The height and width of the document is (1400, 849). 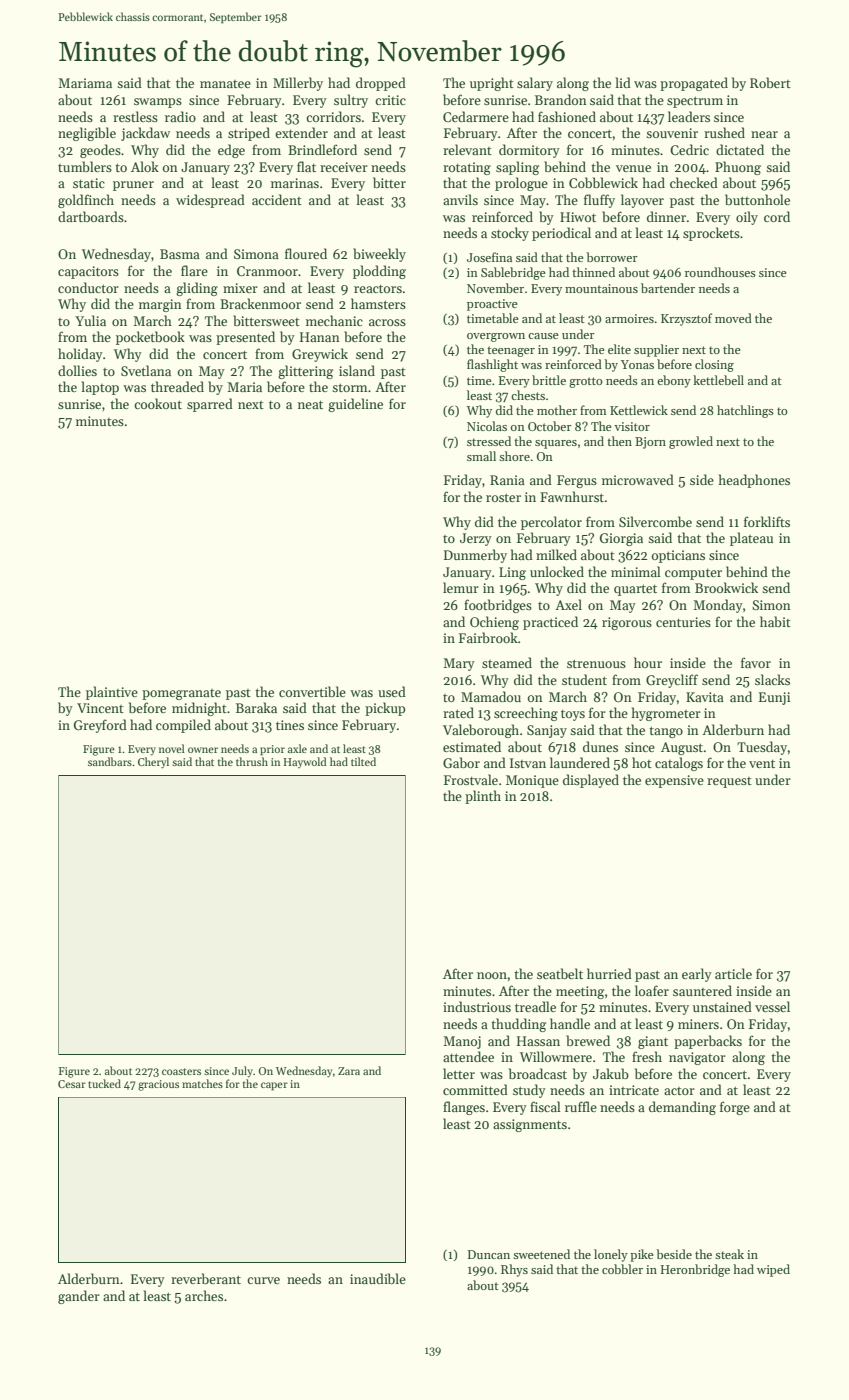 What do you see at coordinates (153, 763) in the document?
I see `Cheryl` at bounding box center [153, 763].
